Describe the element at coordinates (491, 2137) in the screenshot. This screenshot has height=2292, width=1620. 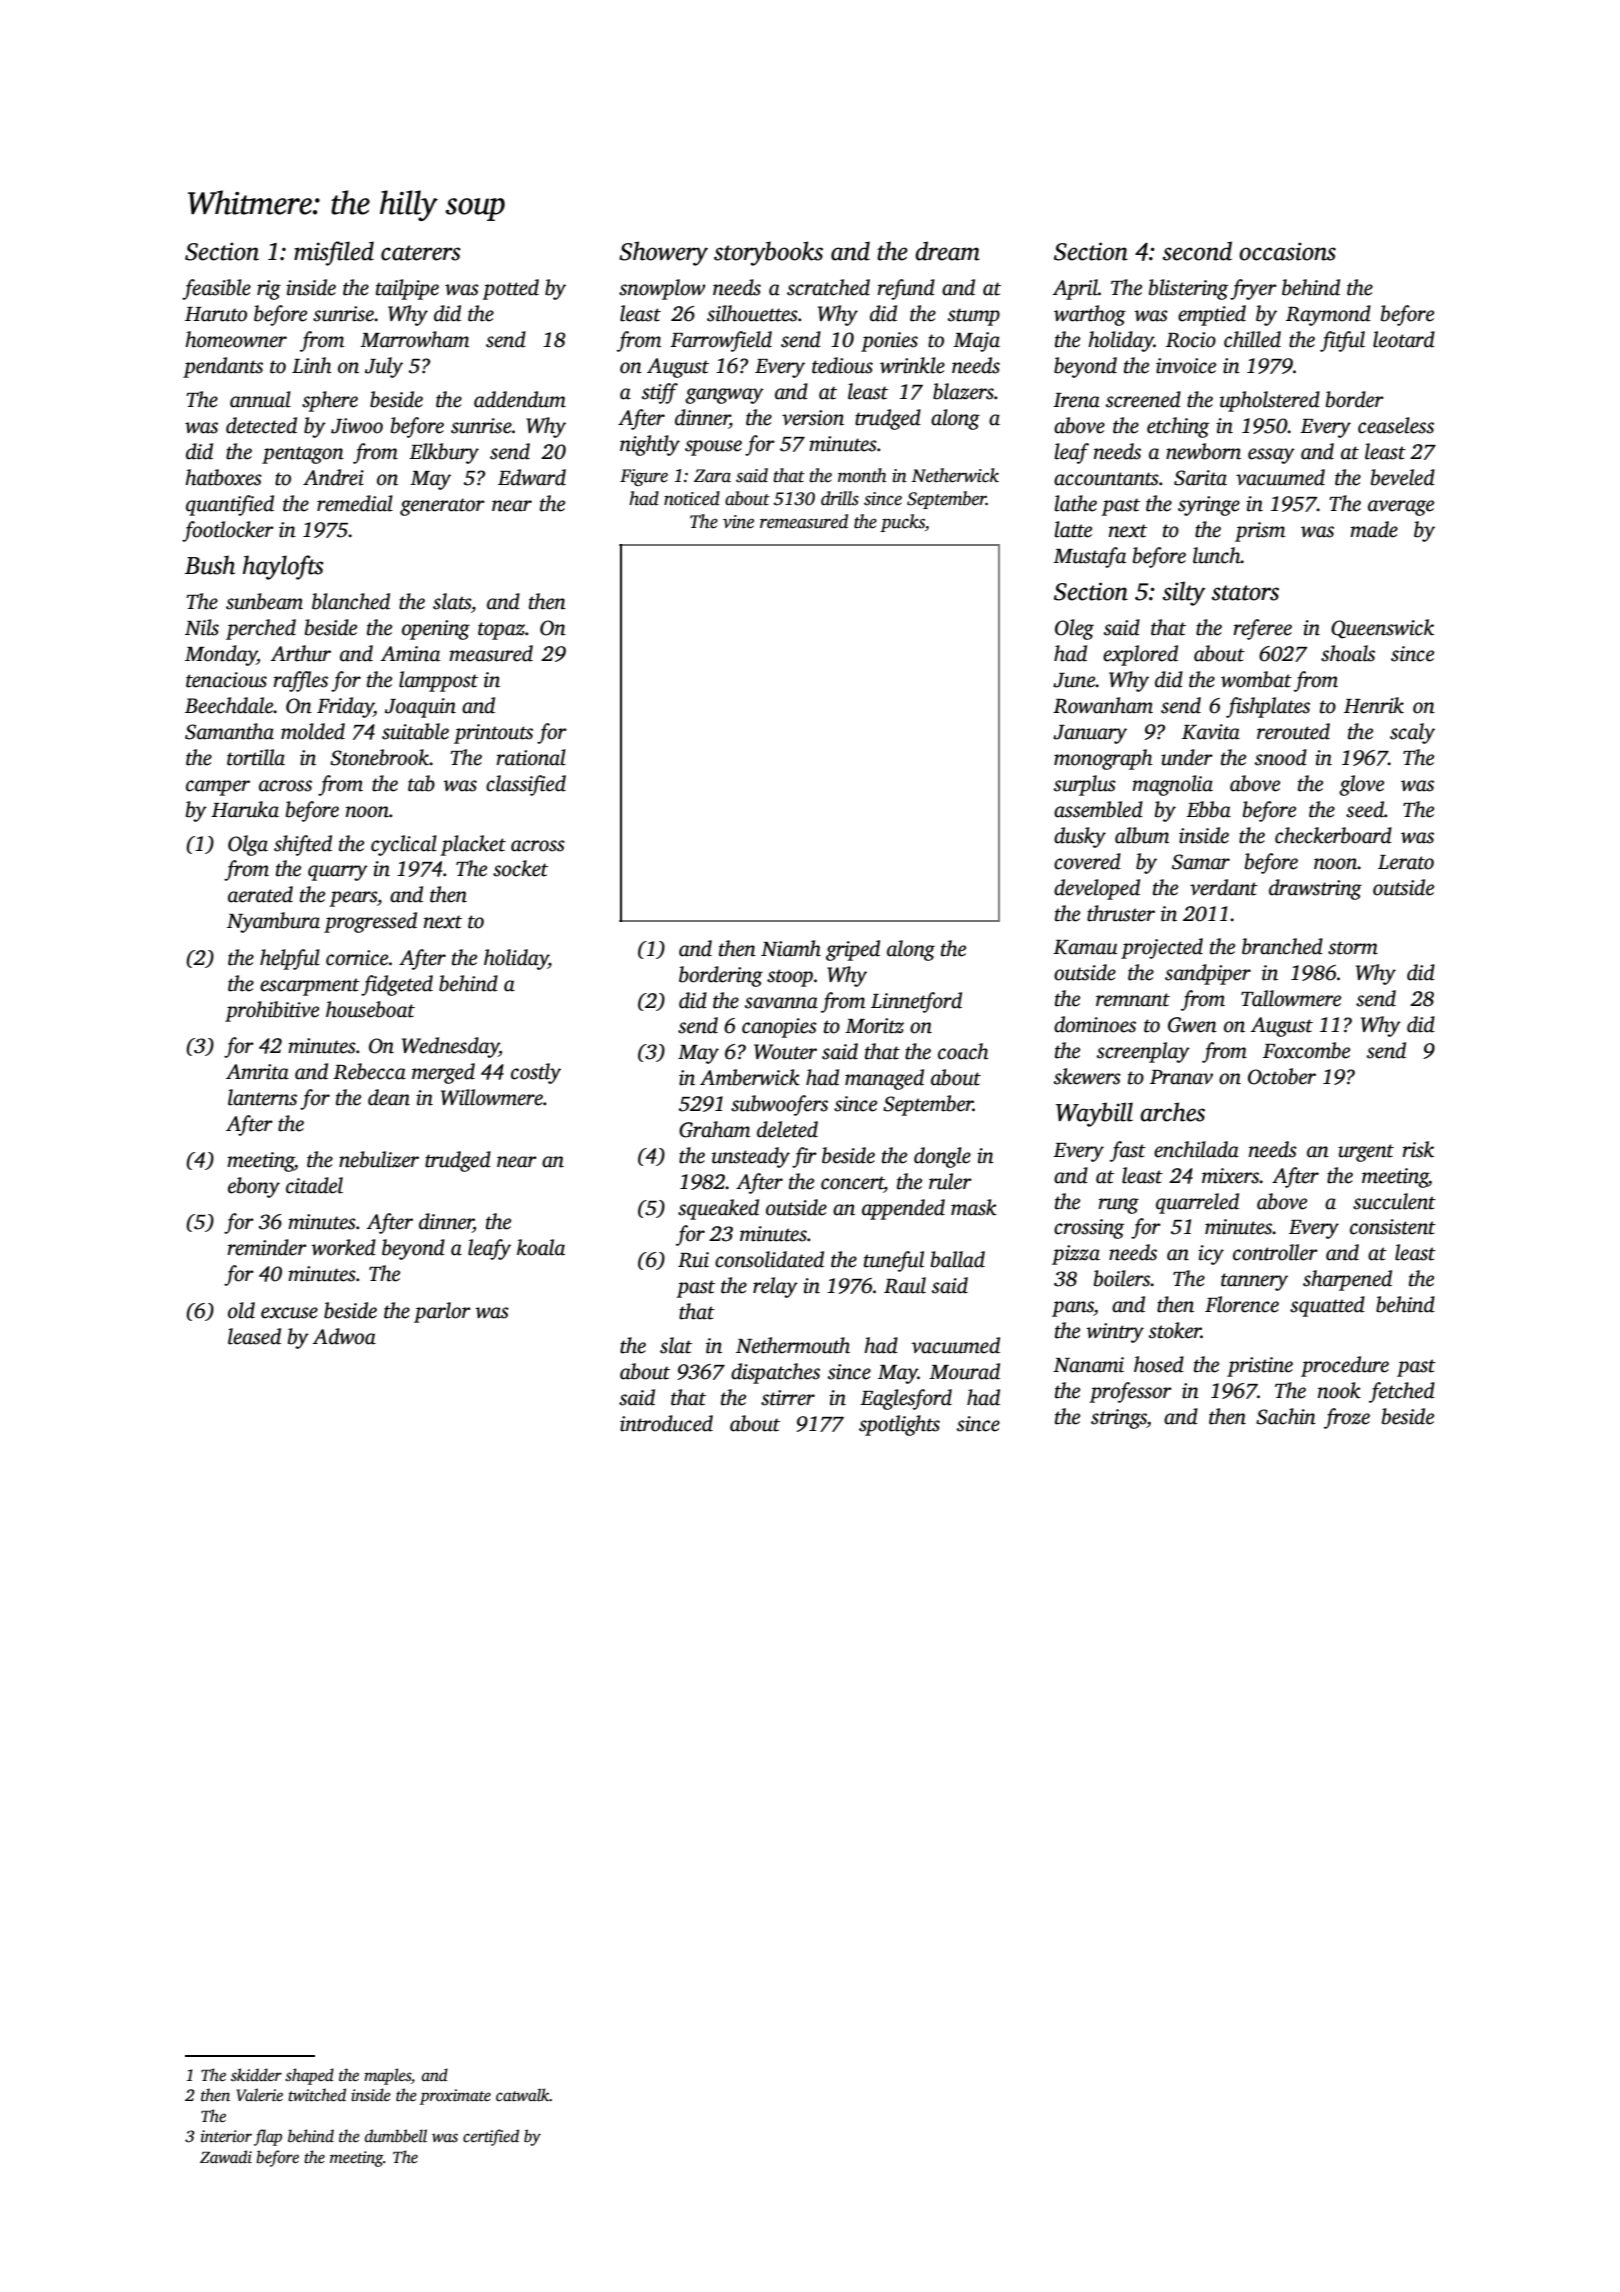
I see `certified` at that location.
